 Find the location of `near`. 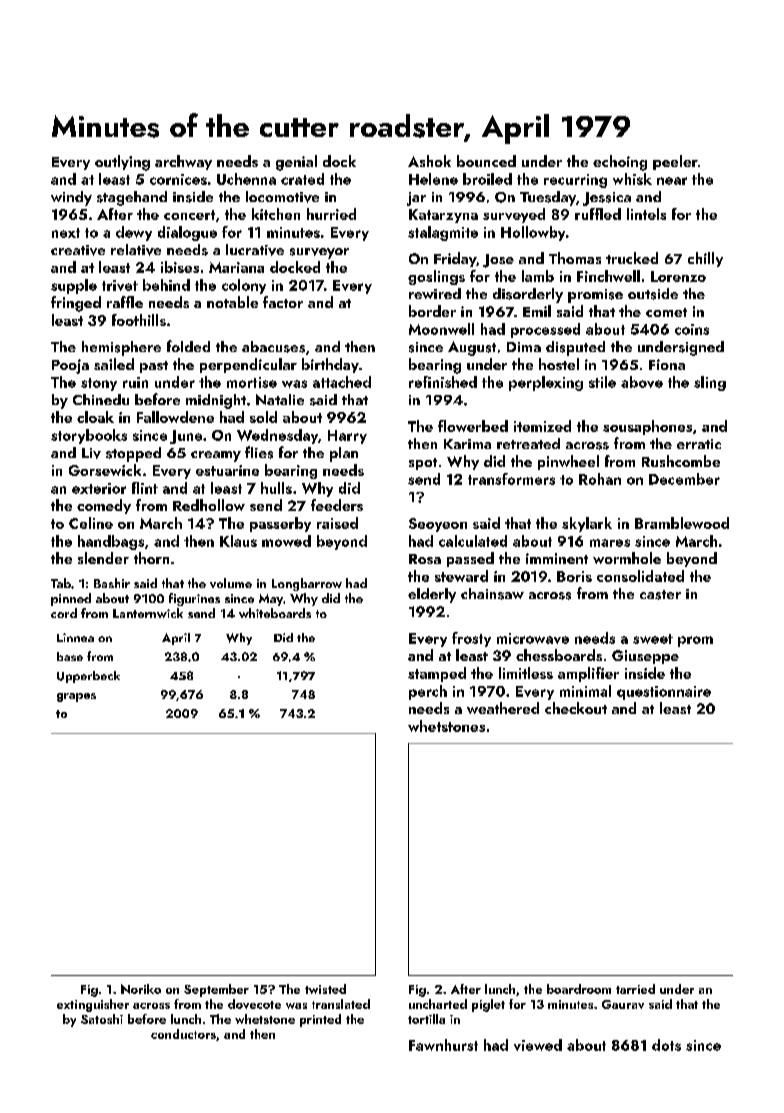

near is located at coordinates (672, 181).
